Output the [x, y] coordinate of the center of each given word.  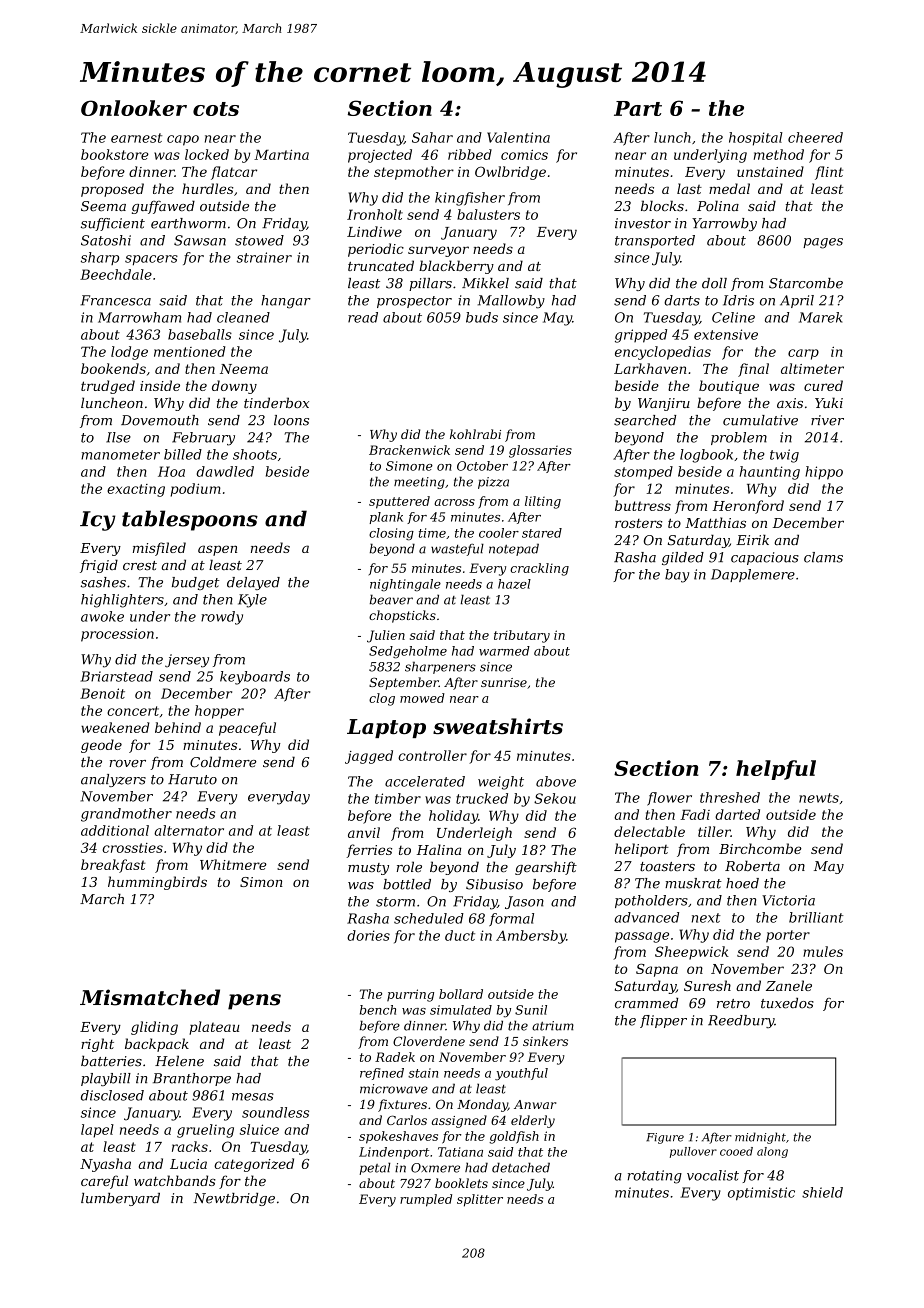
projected [380, 156]
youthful [521, 1074]
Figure [665, 1138]
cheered [815, 137]
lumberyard [120, 1199]
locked [207, 154]
